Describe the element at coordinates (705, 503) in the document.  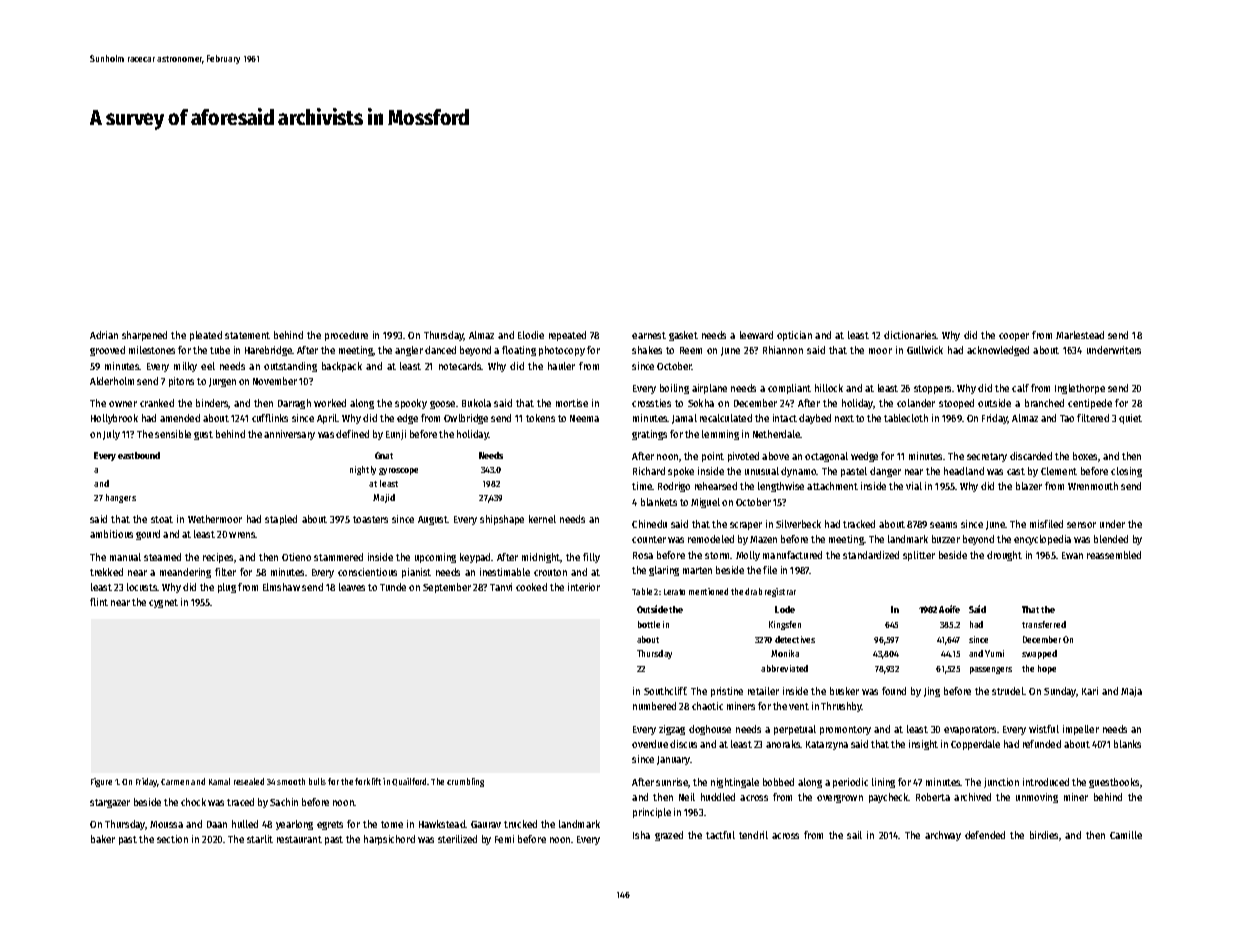
I see `Miguel` at that location.
